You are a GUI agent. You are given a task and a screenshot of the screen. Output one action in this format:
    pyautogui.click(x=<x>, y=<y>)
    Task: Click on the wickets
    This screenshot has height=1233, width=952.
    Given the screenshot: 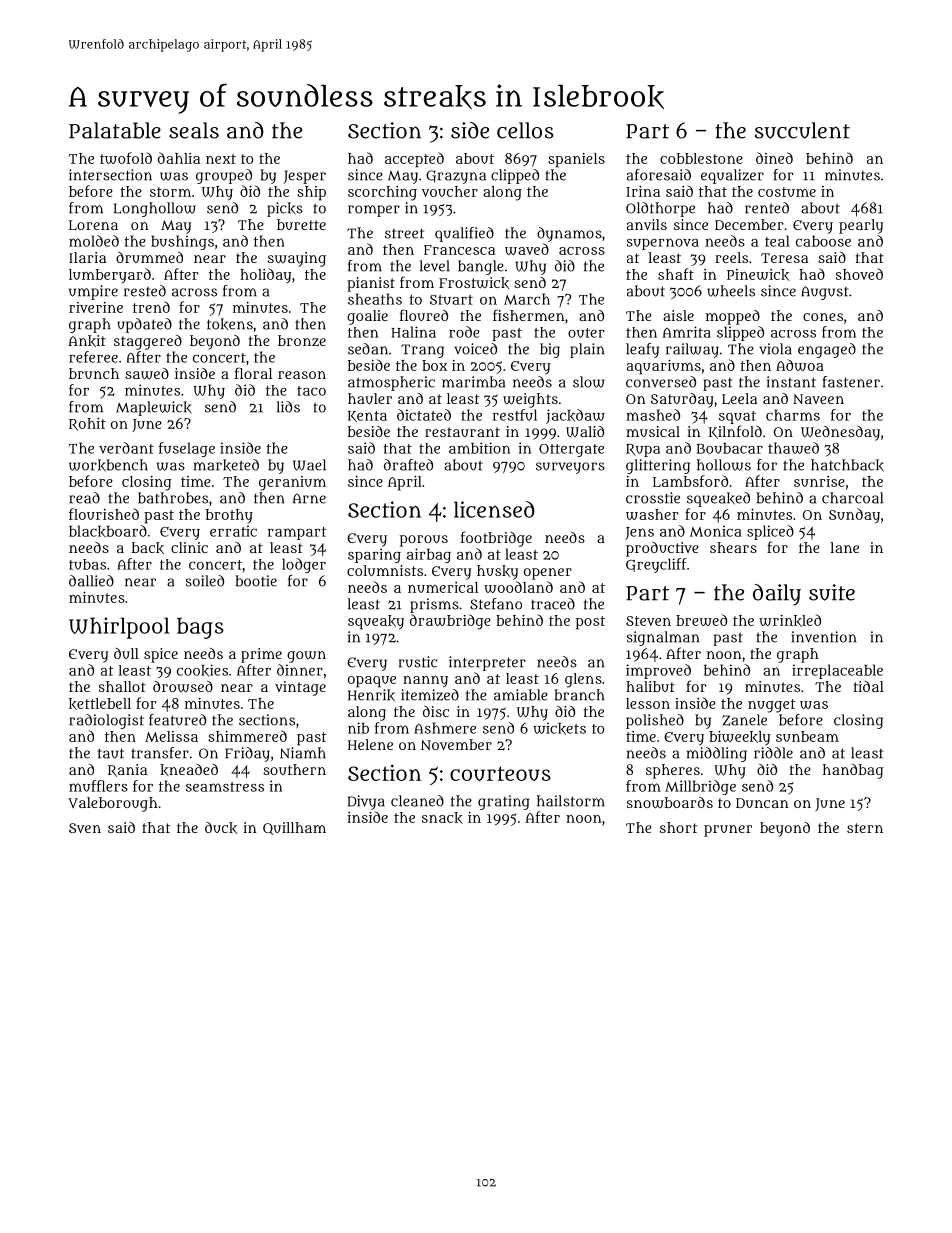 What is the action you would take?
    pyautogui.click(x=559, y=728)
